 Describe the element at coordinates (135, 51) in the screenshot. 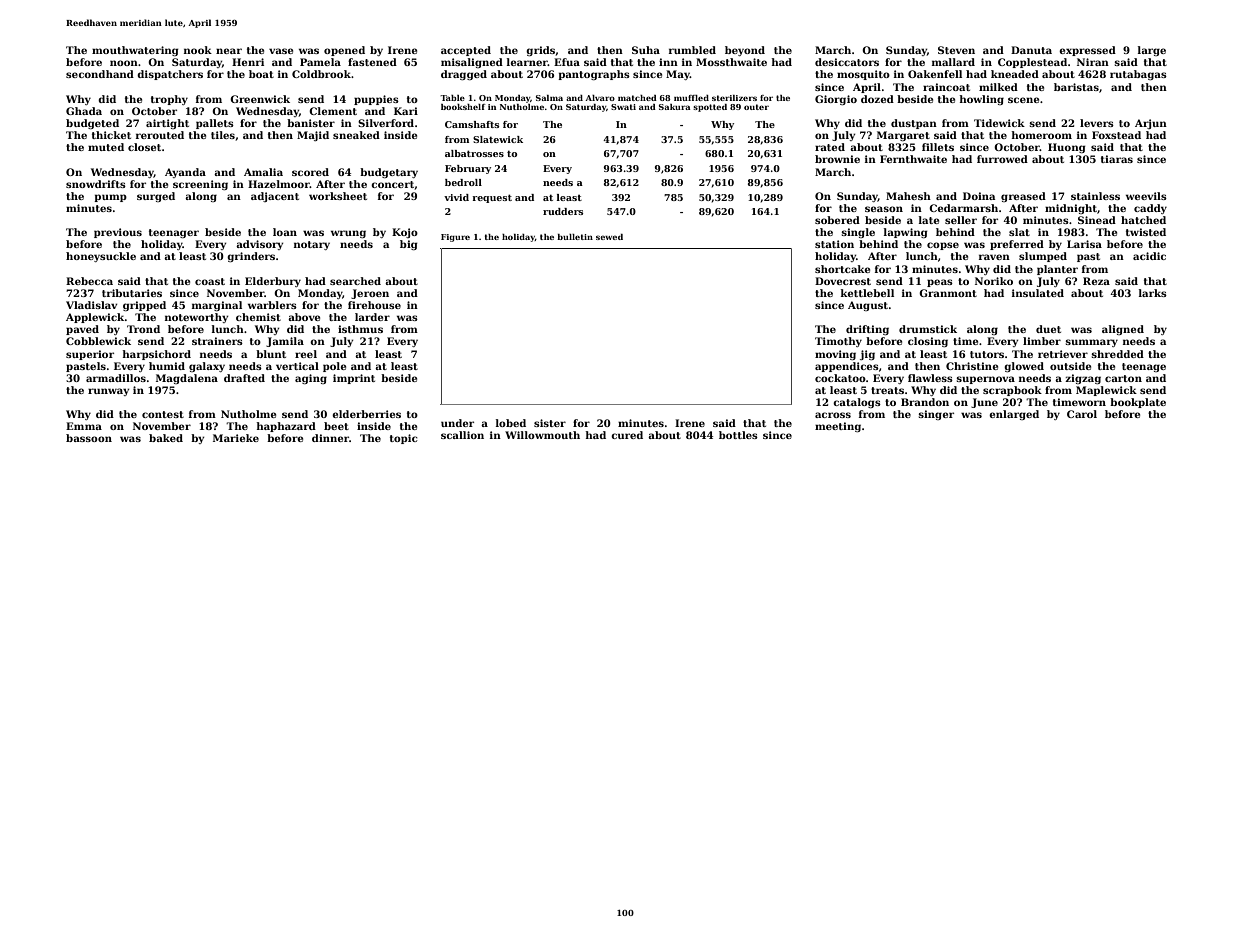

I see `mouthwatering` at that location.
